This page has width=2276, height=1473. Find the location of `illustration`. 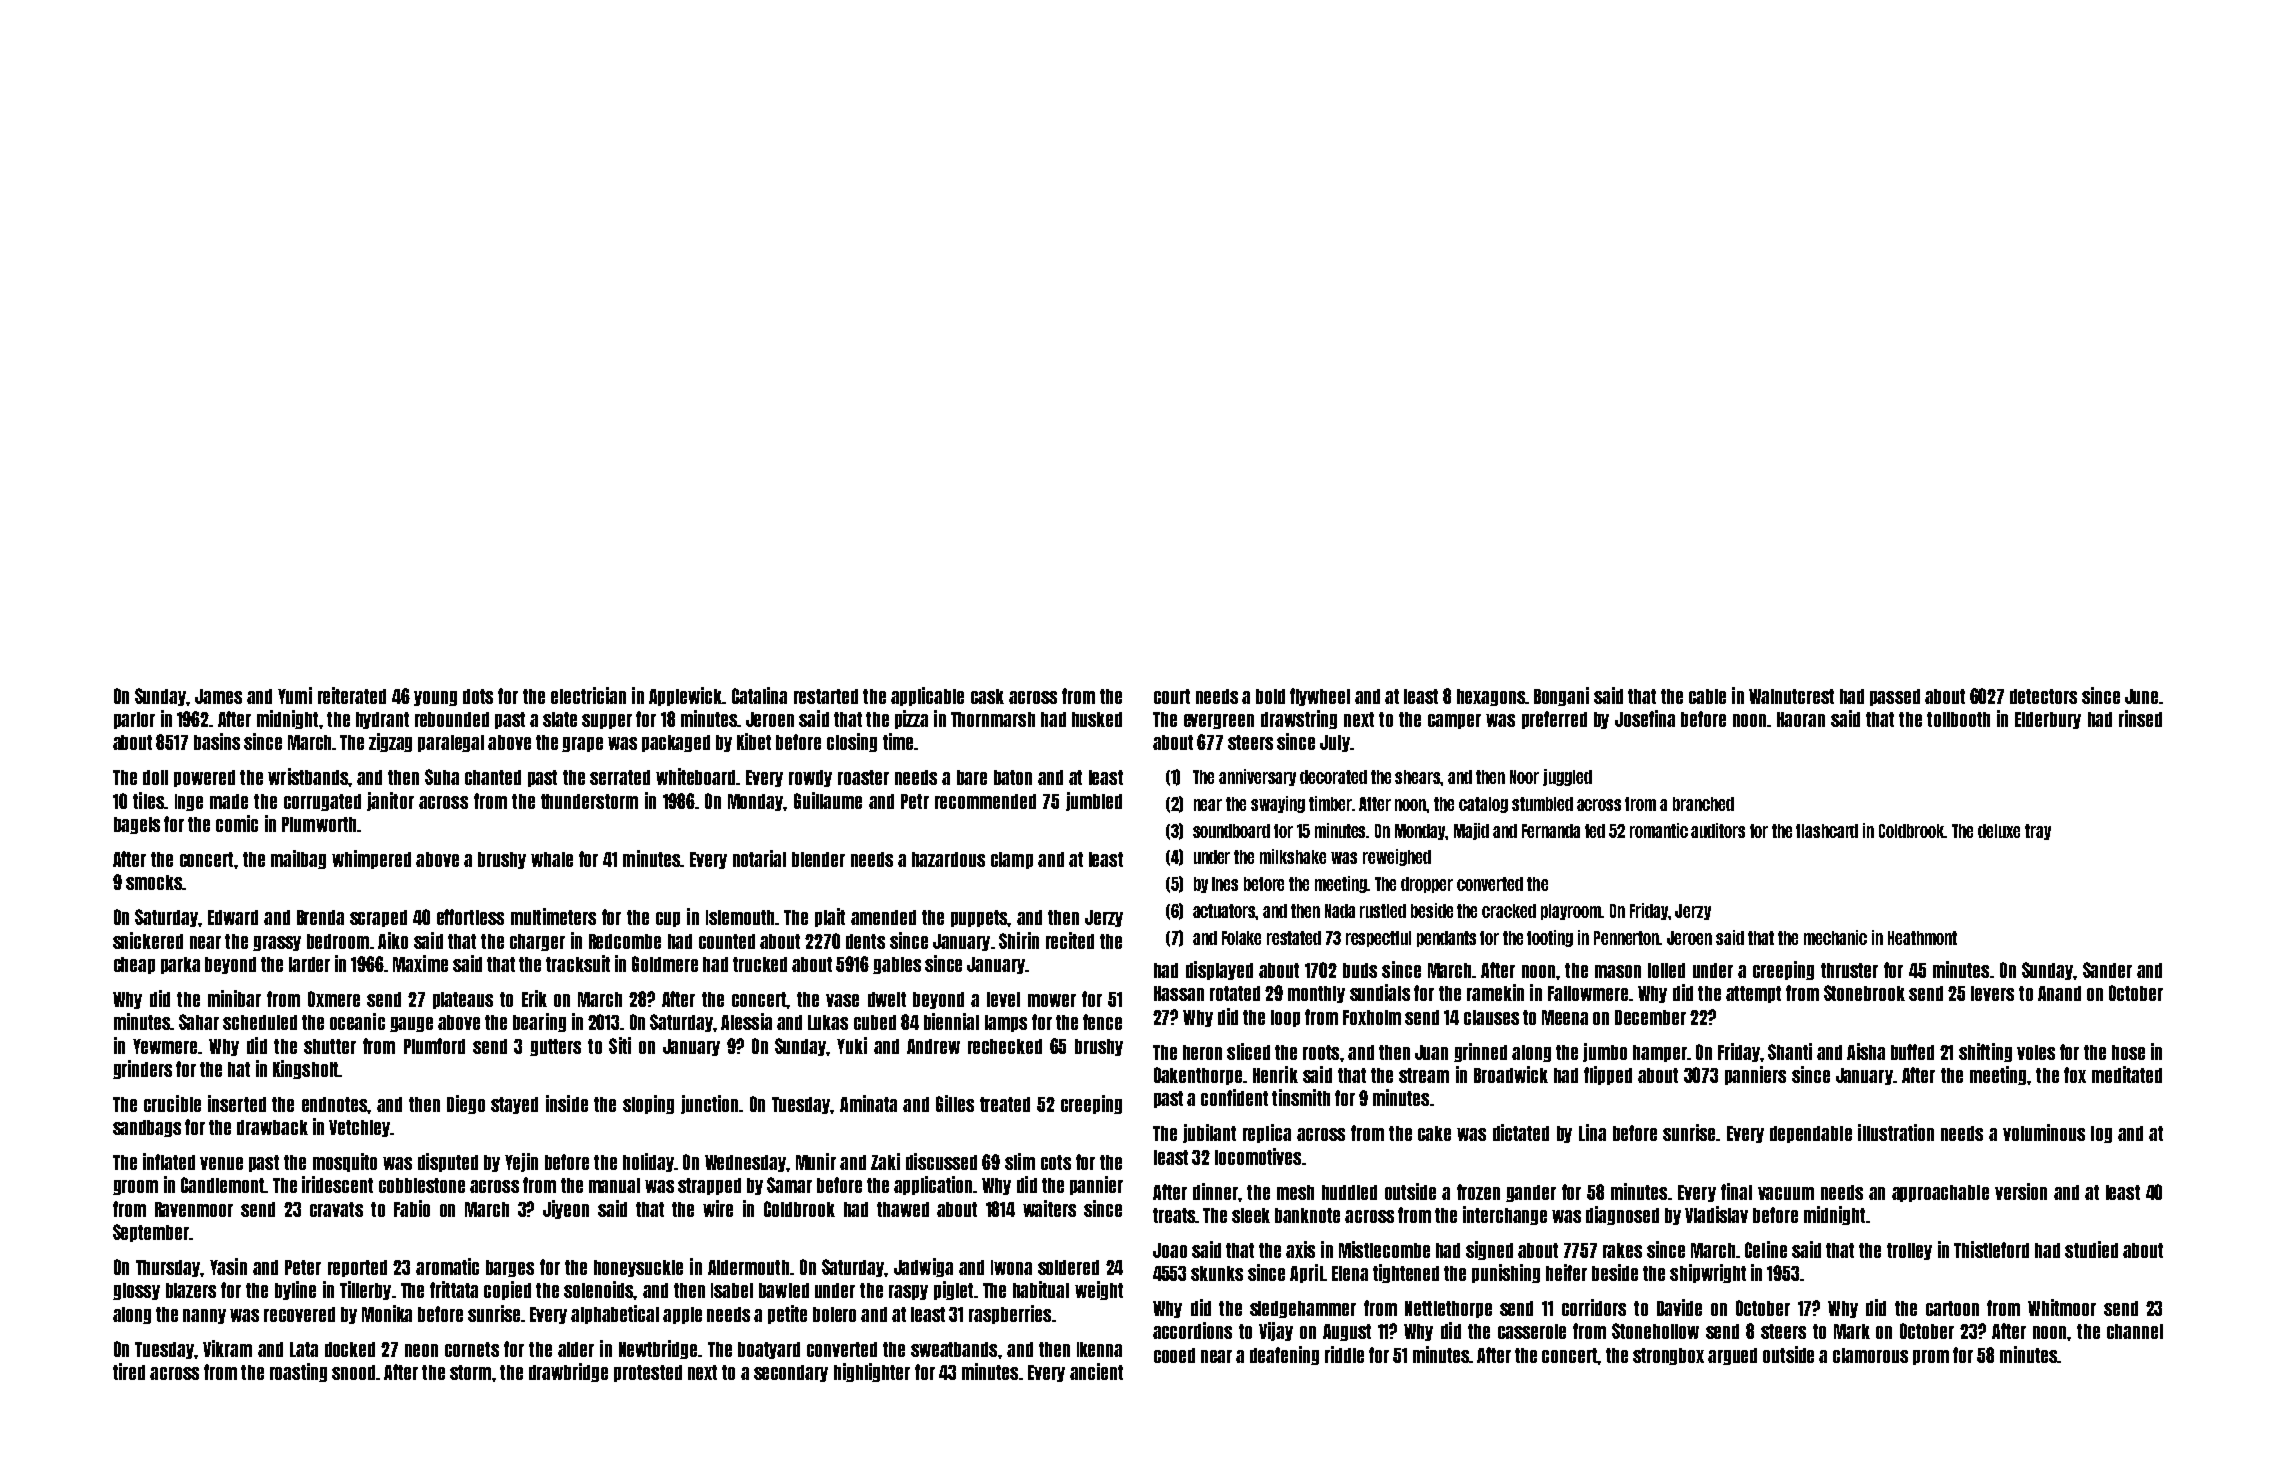

illustration is located at coordinates (1896, 1132).
